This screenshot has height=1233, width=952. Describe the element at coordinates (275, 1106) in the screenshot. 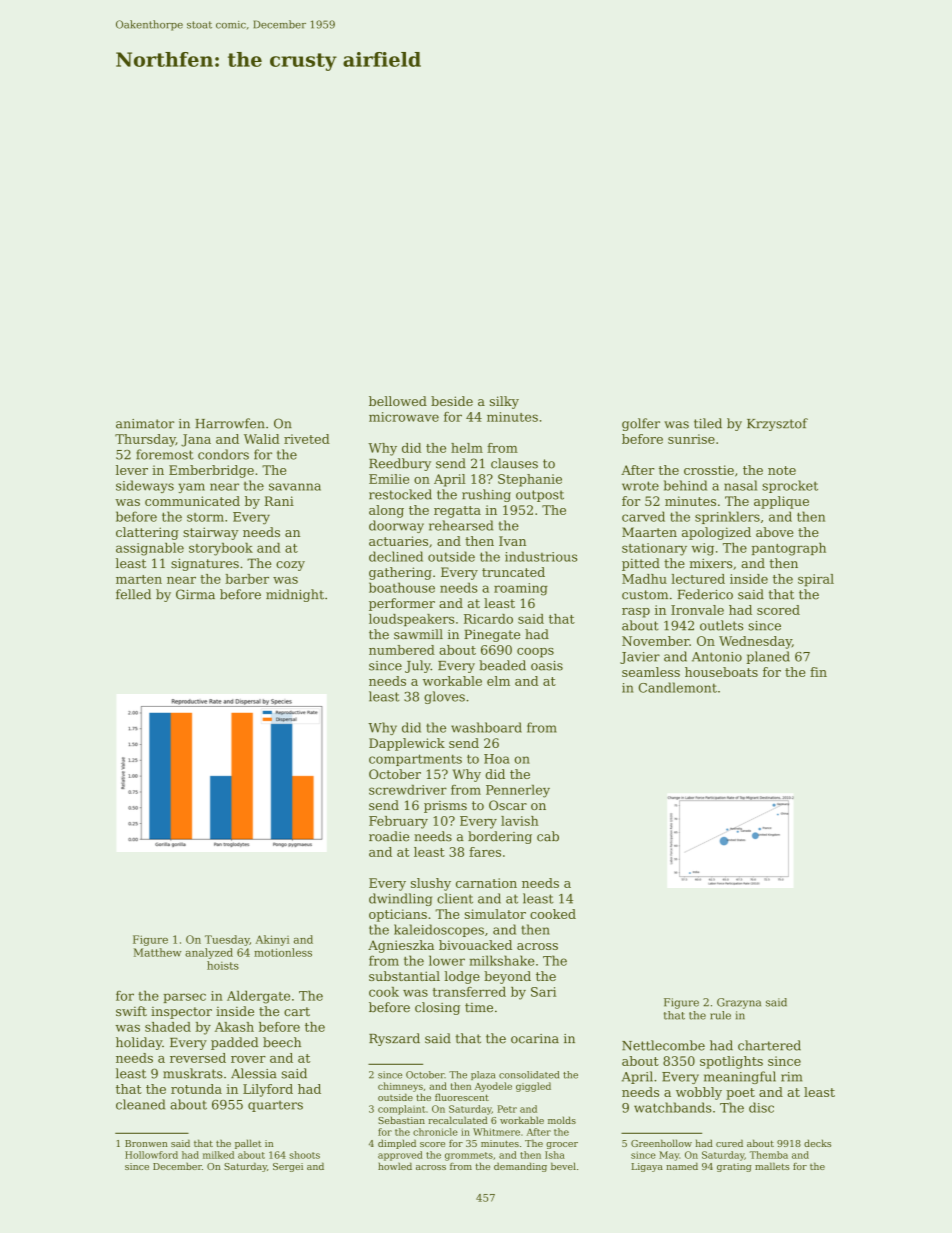

I see `quarters` at that location.
